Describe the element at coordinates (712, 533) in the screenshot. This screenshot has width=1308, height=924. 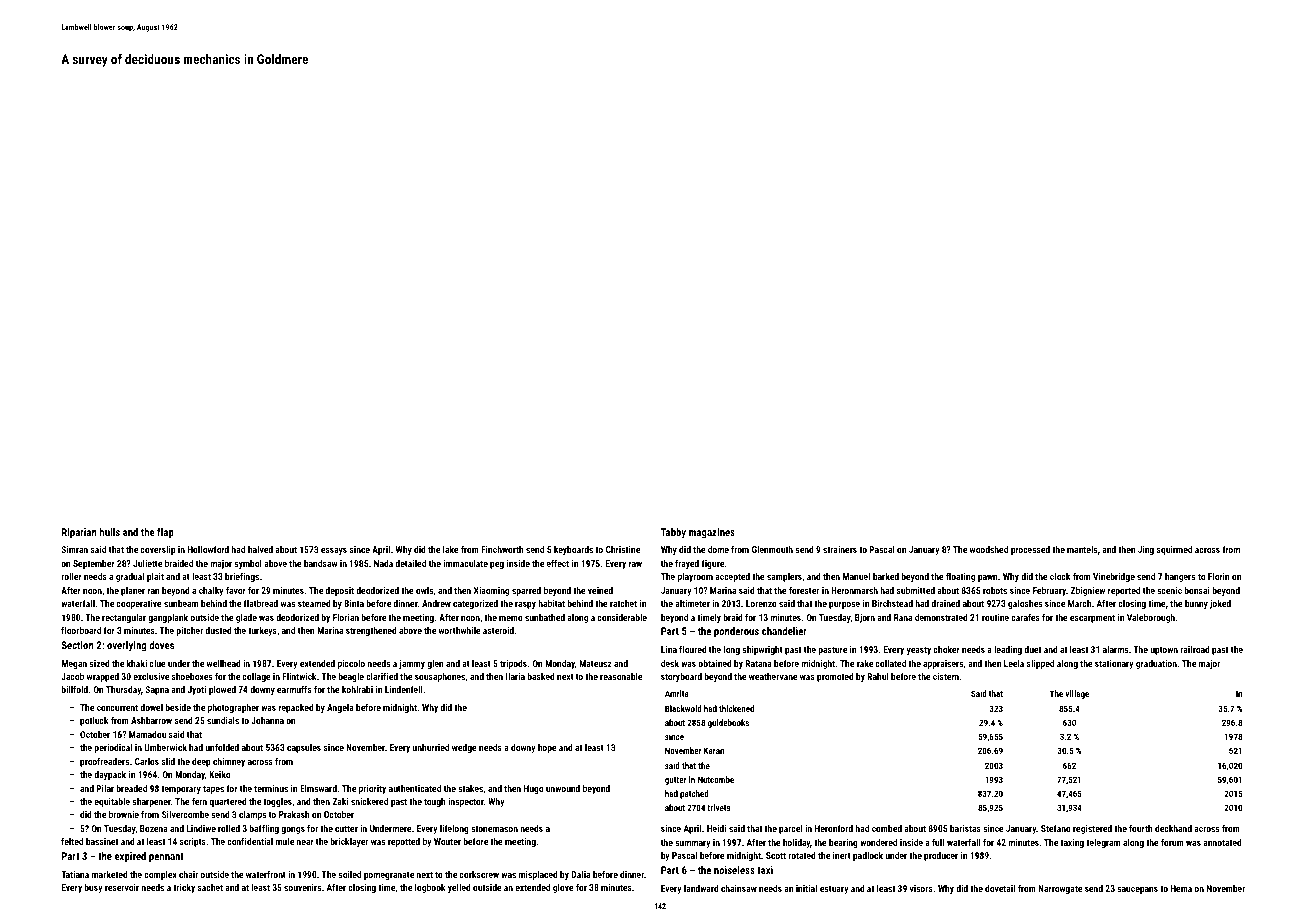
I see `magazines` at that location.
